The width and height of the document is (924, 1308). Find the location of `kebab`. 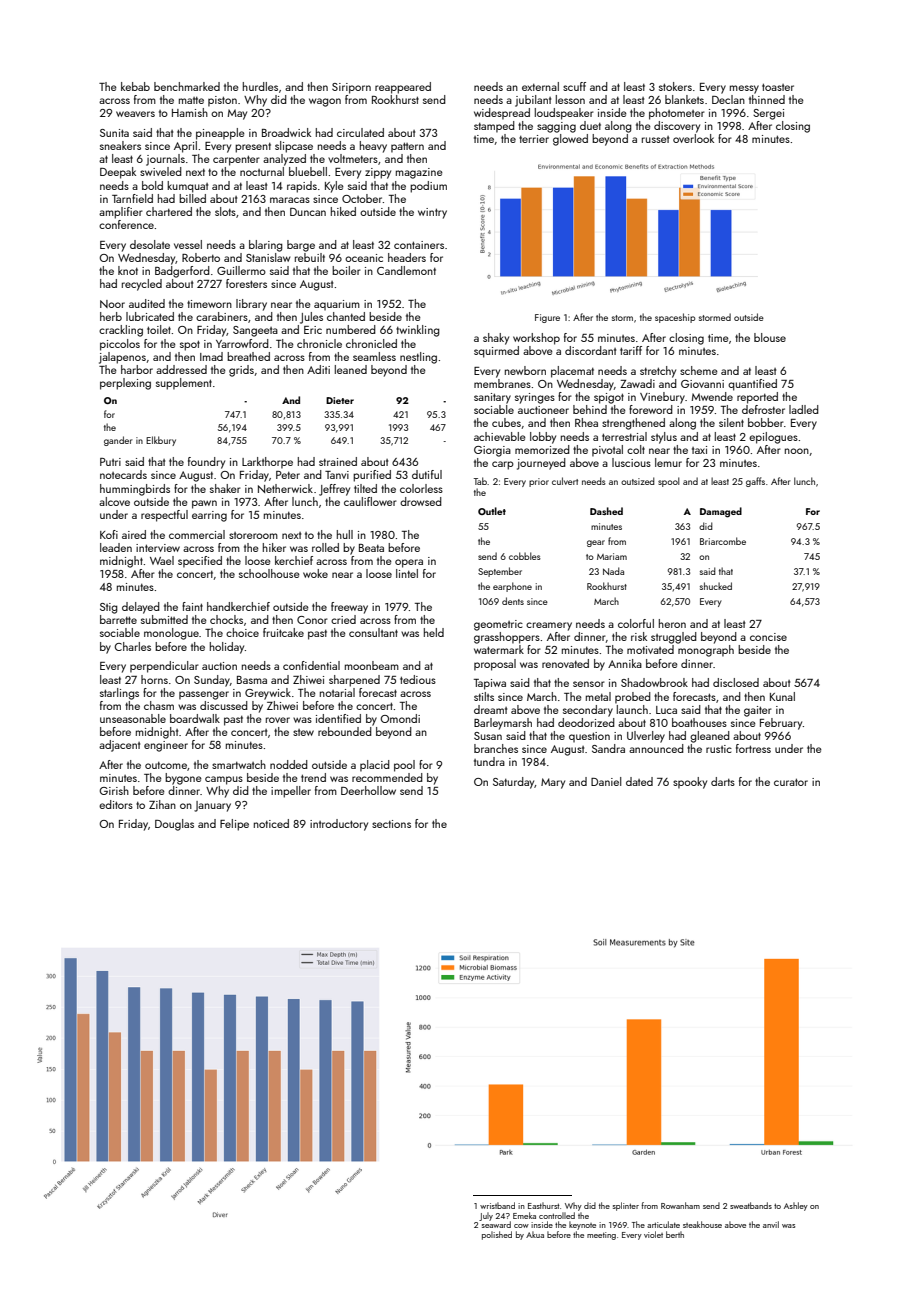

kebab is located at coordinates (135, 86).
